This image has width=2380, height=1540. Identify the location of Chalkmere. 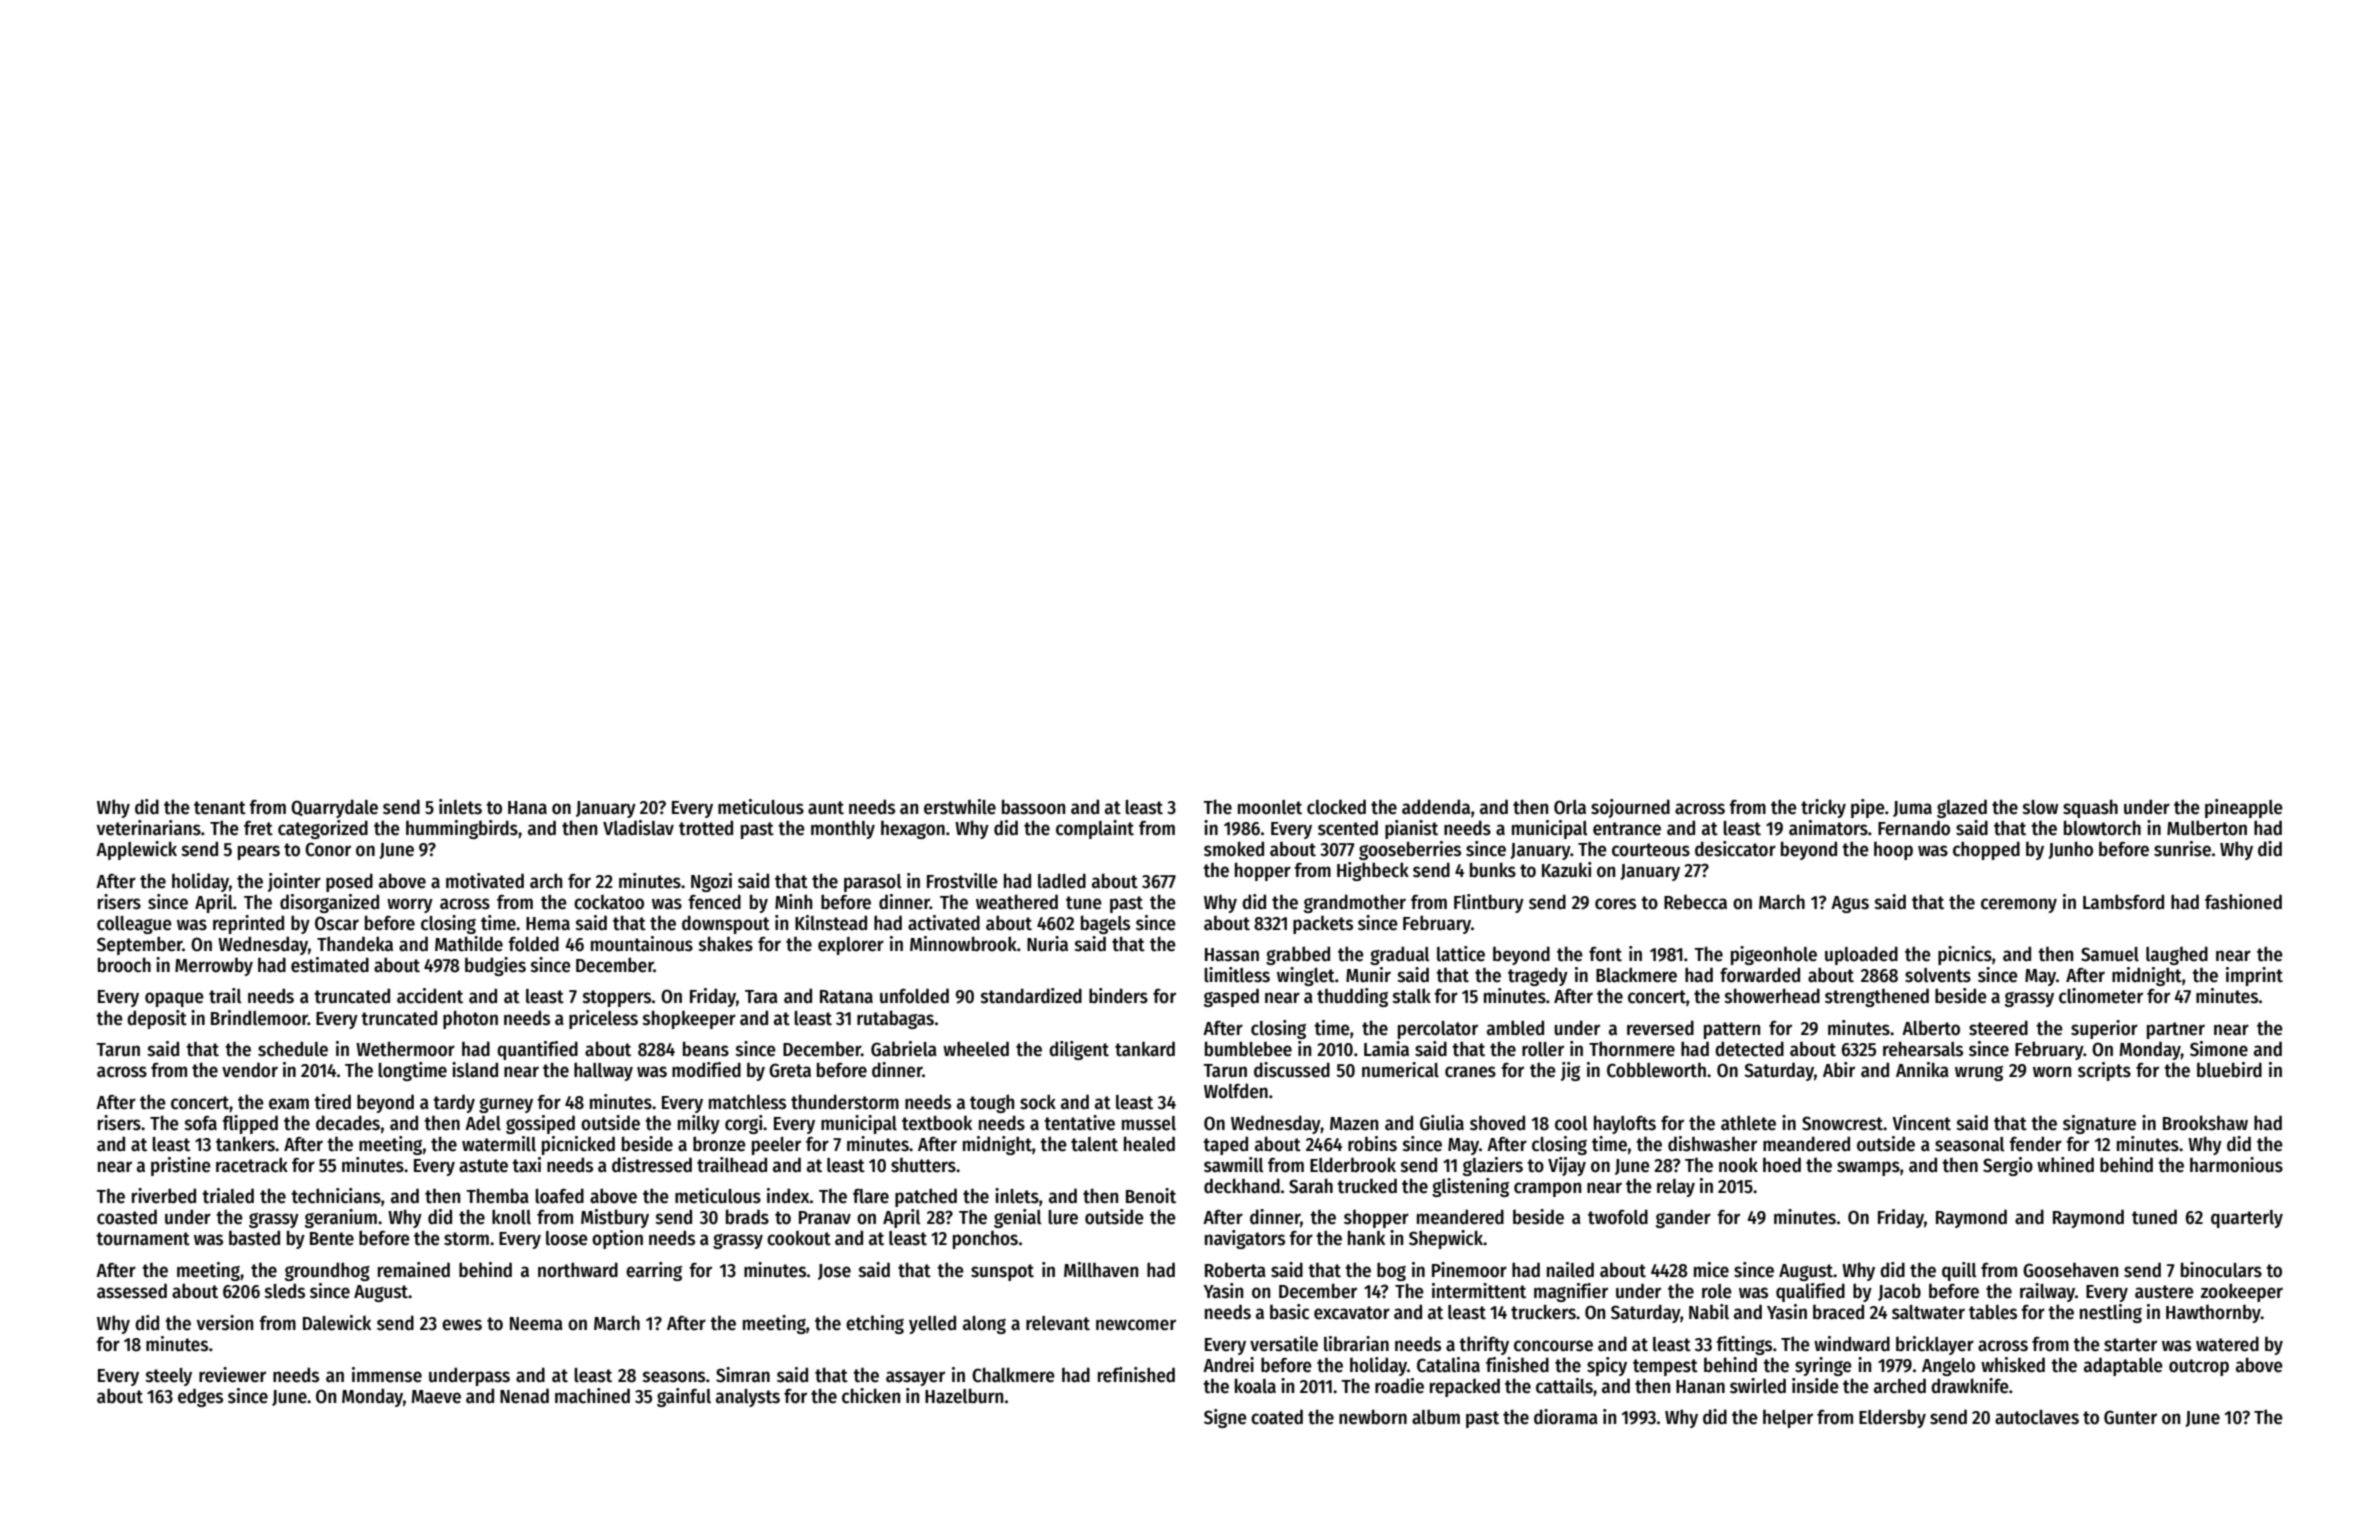
(1013, 1375).
